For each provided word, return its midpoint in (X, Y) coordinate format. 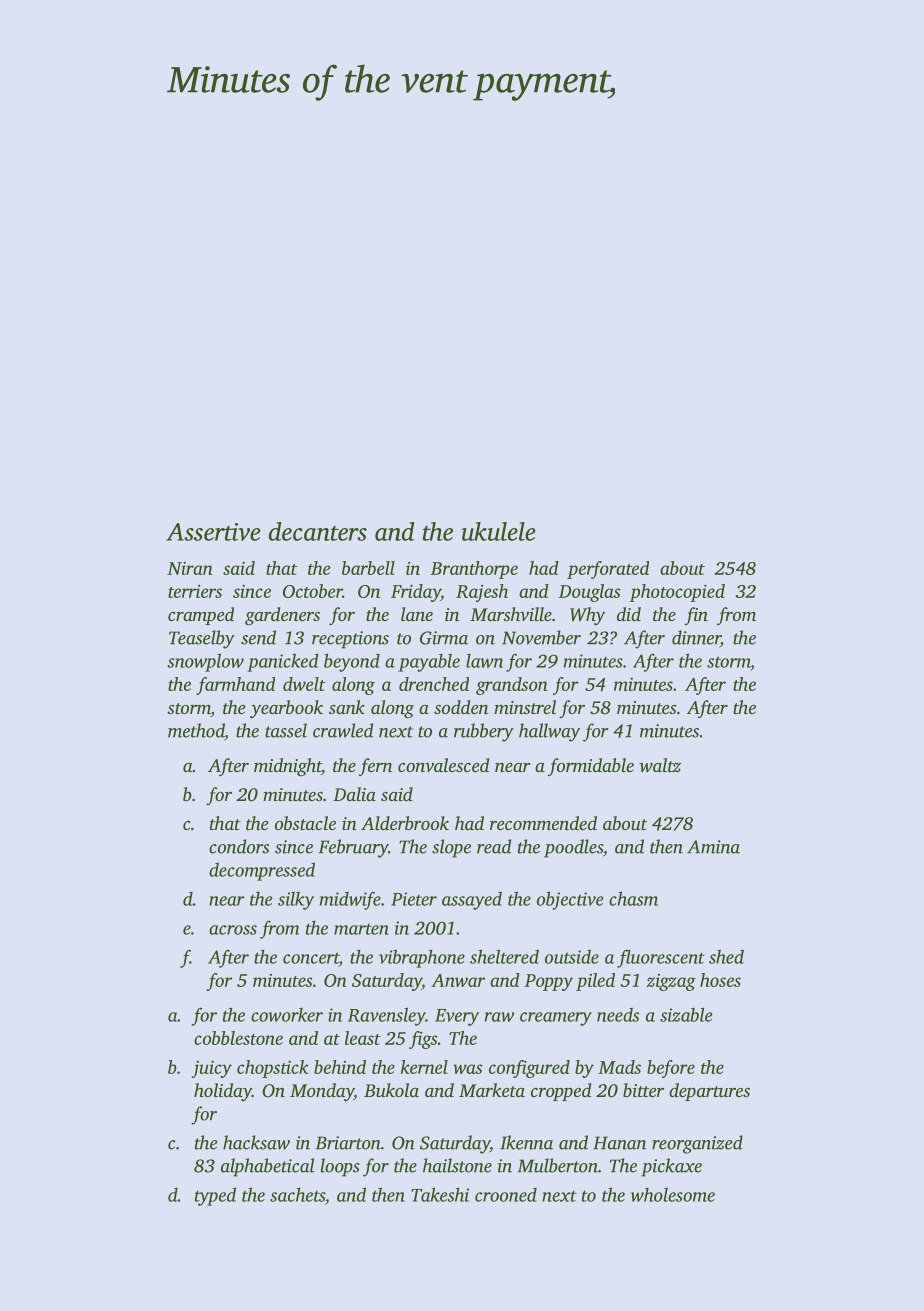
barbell (368, 568)
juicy (212, 1069)
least (363, 1038)
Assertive (213, 532)
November (541, 637)
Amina (713, 847)
